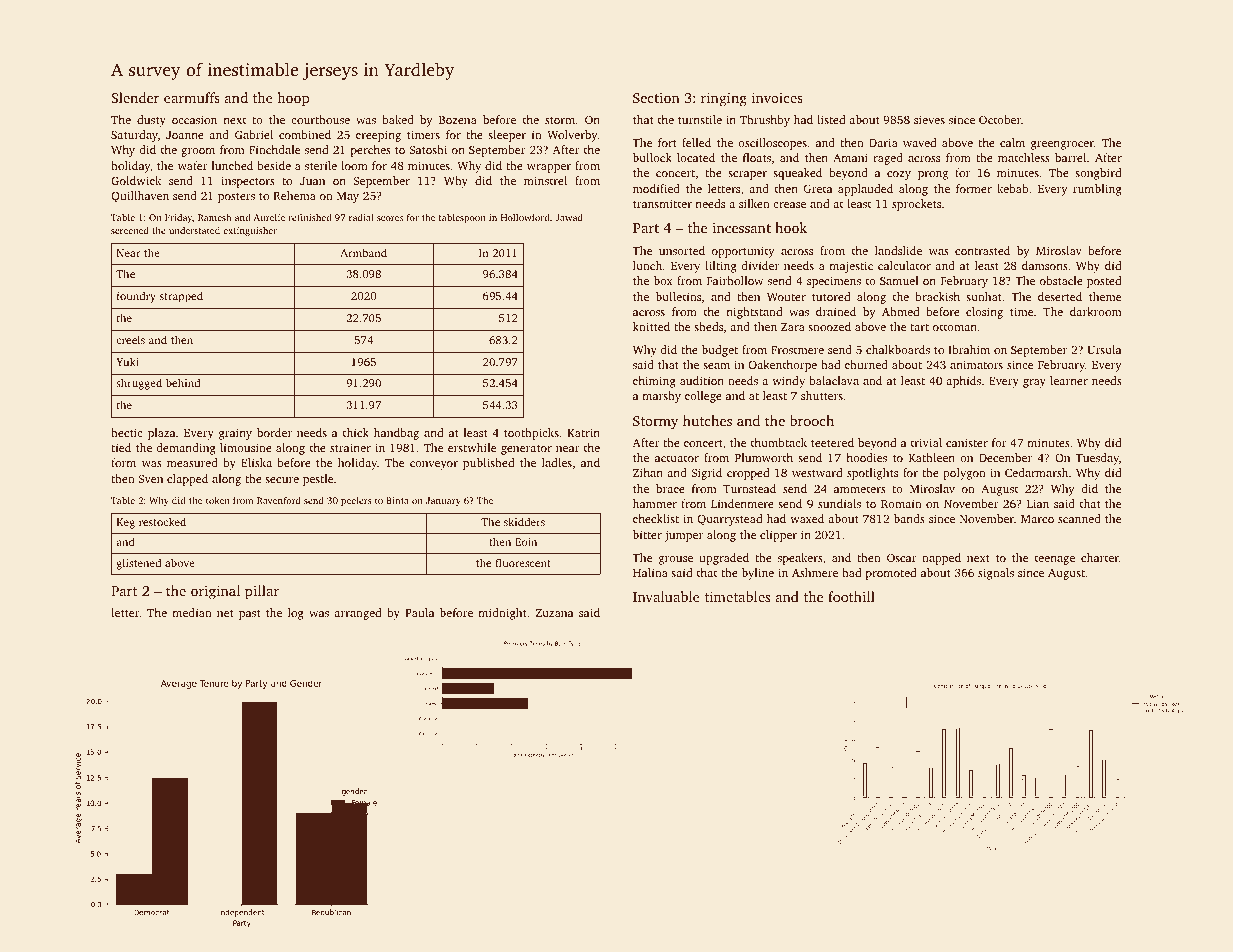 The image size is (1233, 952). Describe the element at coordinates (677, 458) in the screenshot. I see `actuator` at that location.
